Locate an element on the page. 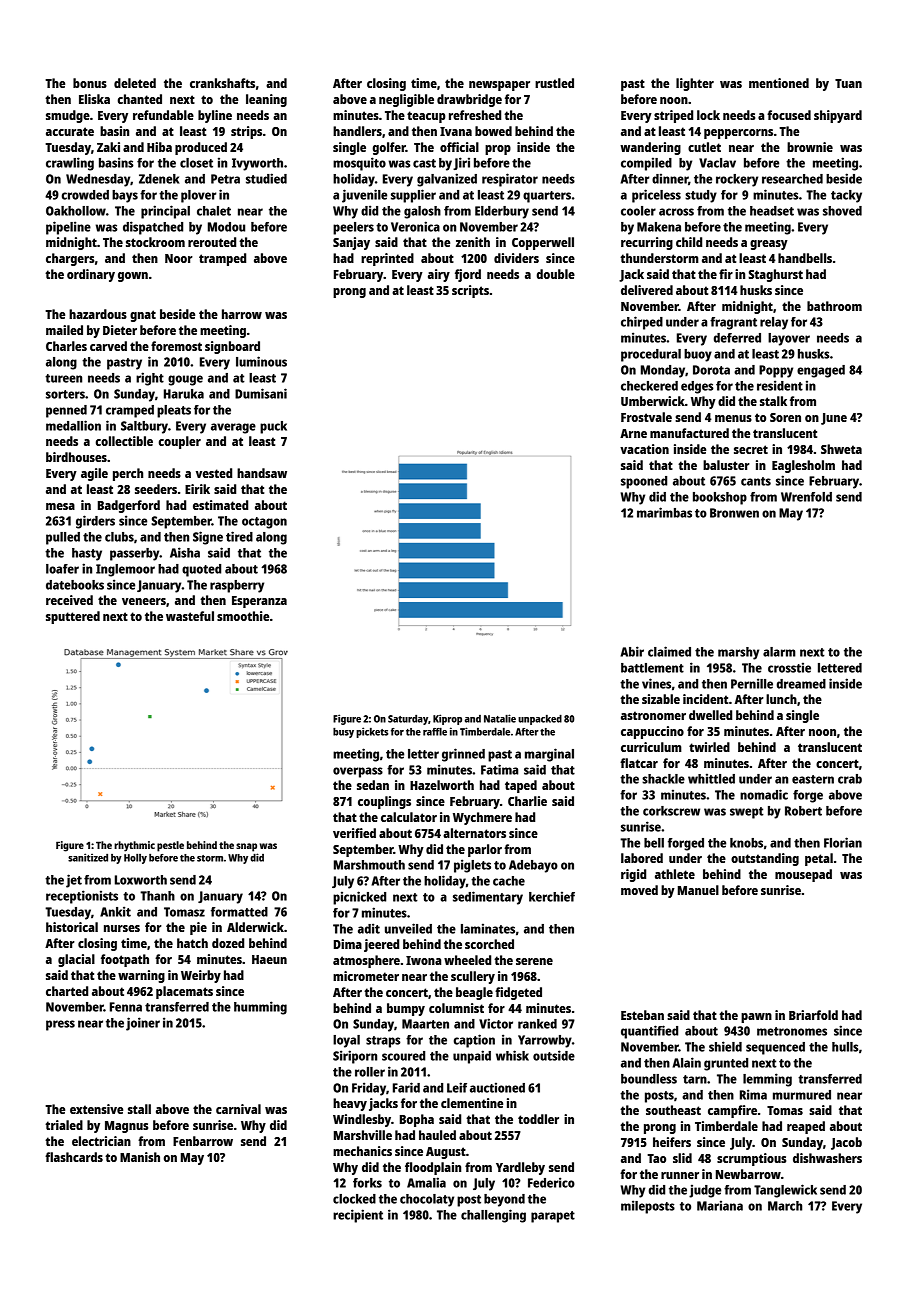  recipient is located at coordinates (358, 1216).
